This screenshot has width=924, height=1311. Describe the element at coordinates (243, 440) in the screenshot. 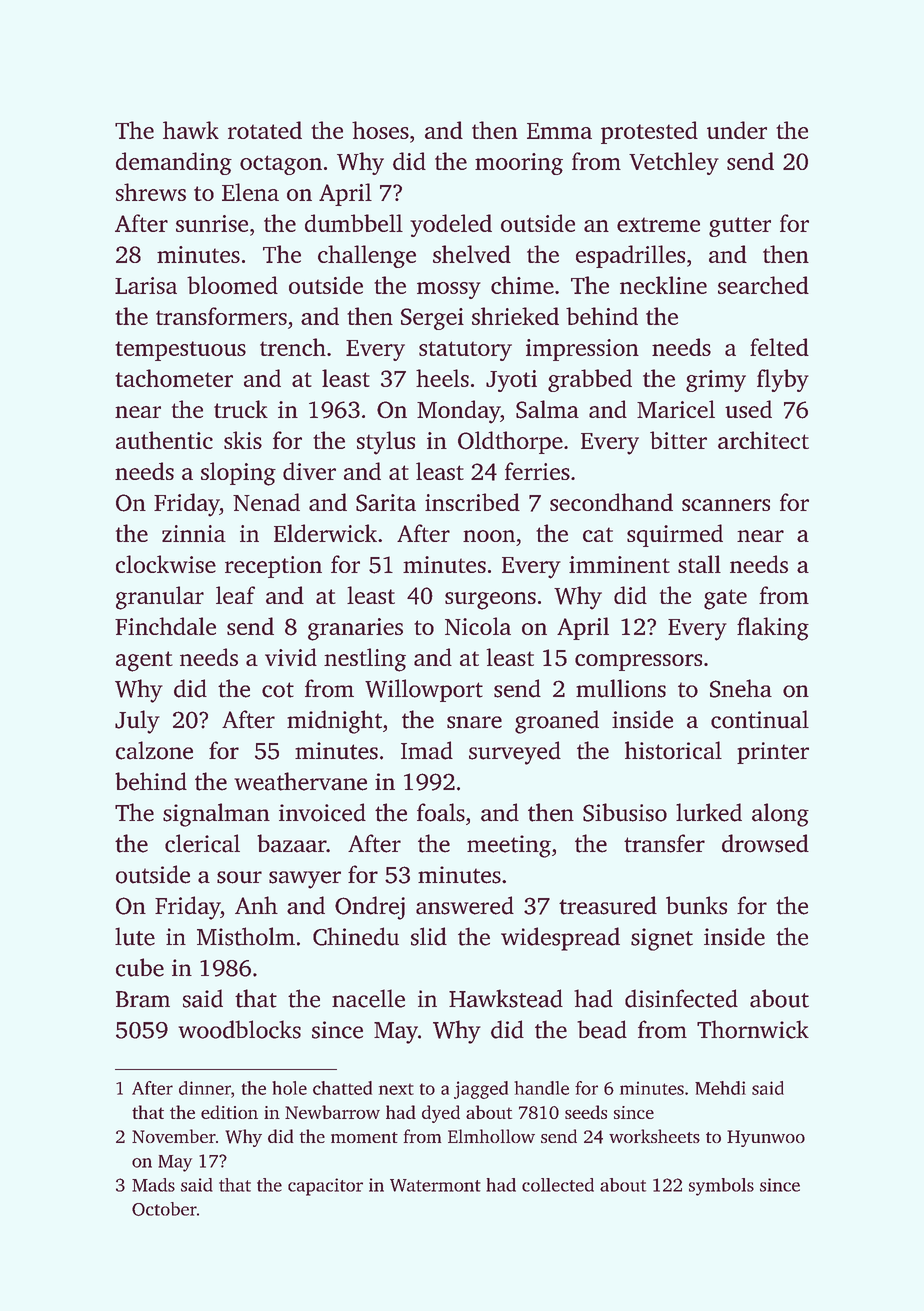

I see `skis` at that location.
